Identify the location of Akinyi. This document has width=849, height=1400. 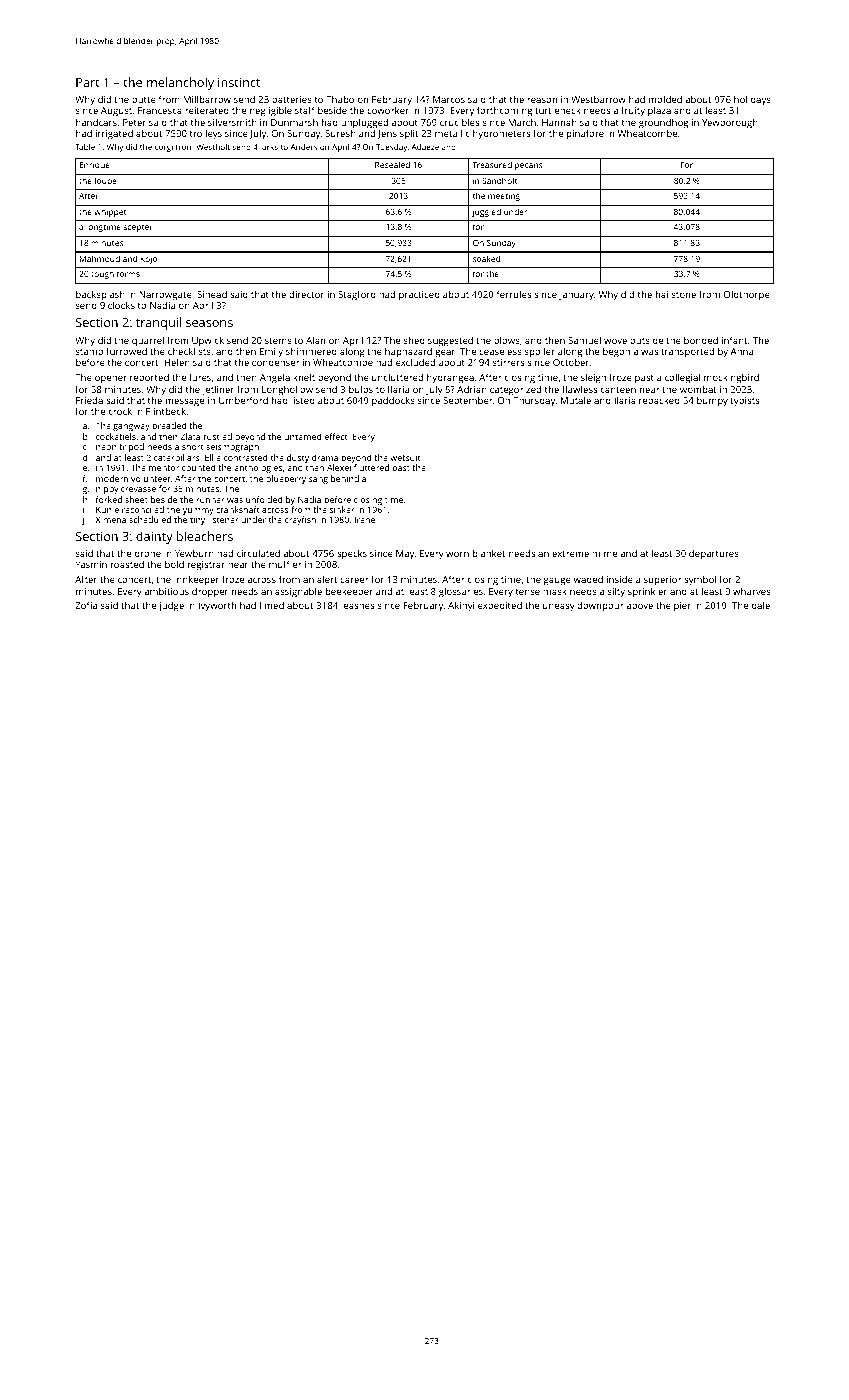
(461, 606).
